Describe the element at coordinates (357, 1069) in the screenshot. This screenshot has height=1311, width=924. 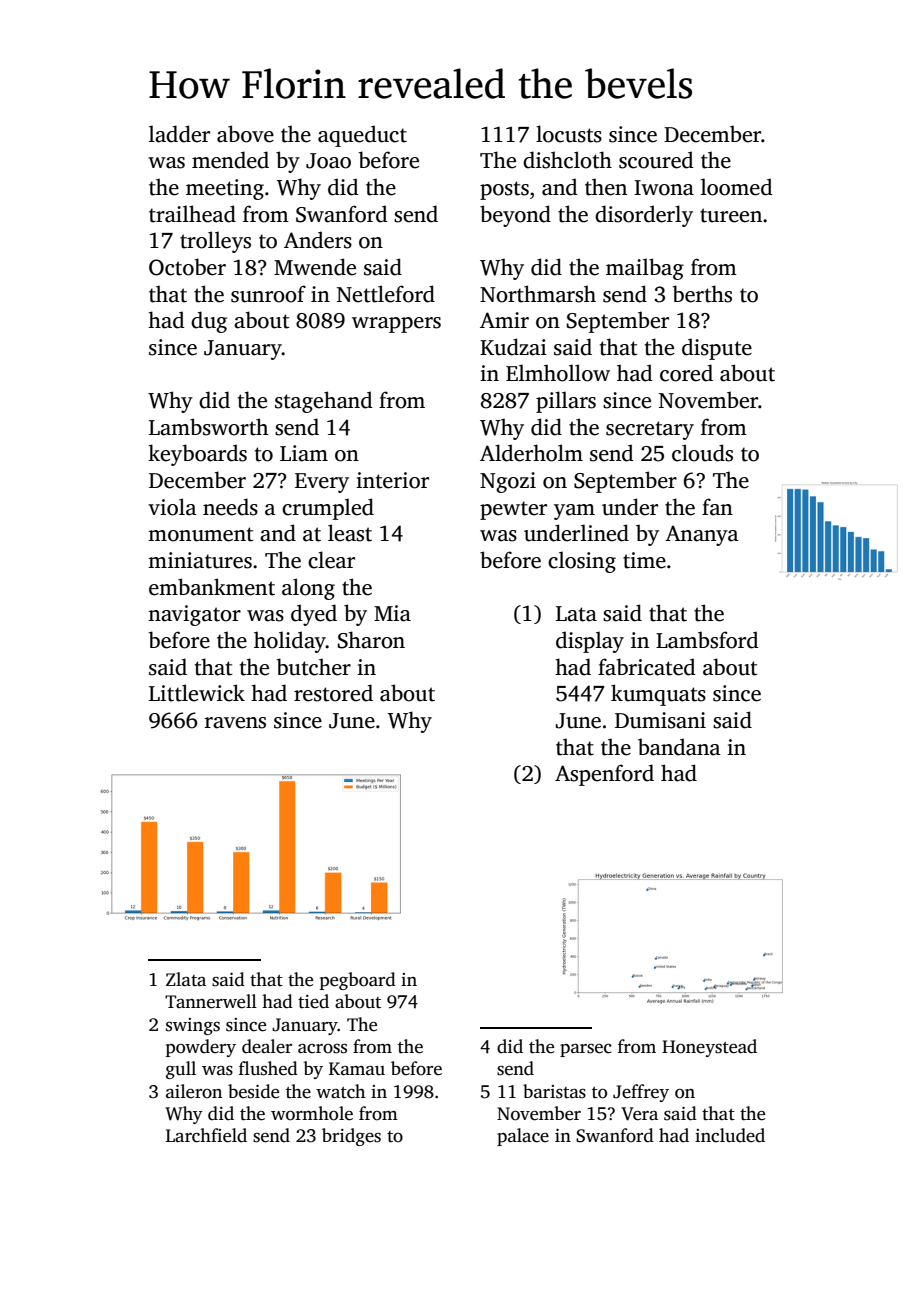
I see `Kamau` at that location.
